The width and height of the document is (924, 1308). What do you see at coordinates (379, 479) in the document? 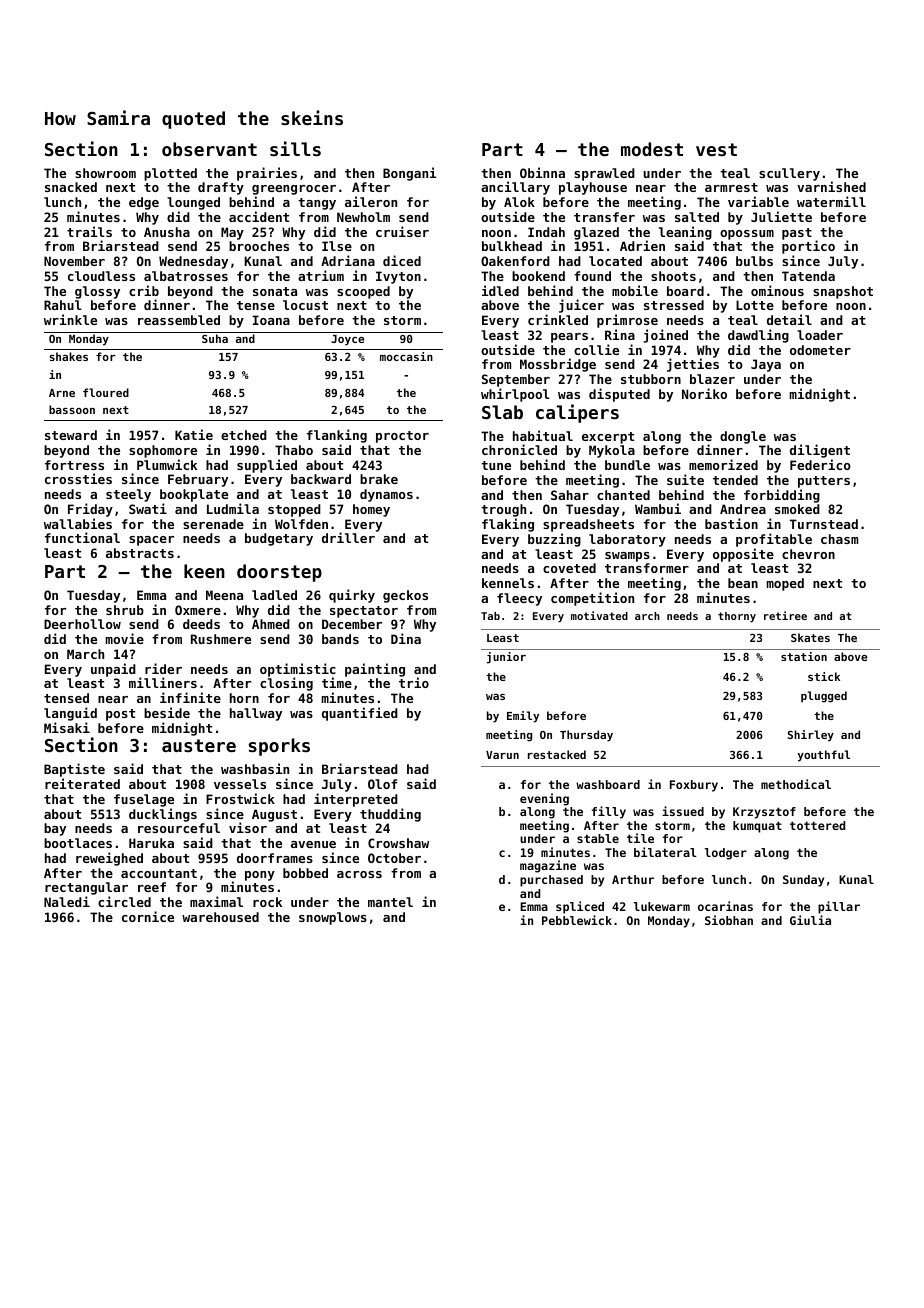
I see `brake` at bounding box center [379, 479].
